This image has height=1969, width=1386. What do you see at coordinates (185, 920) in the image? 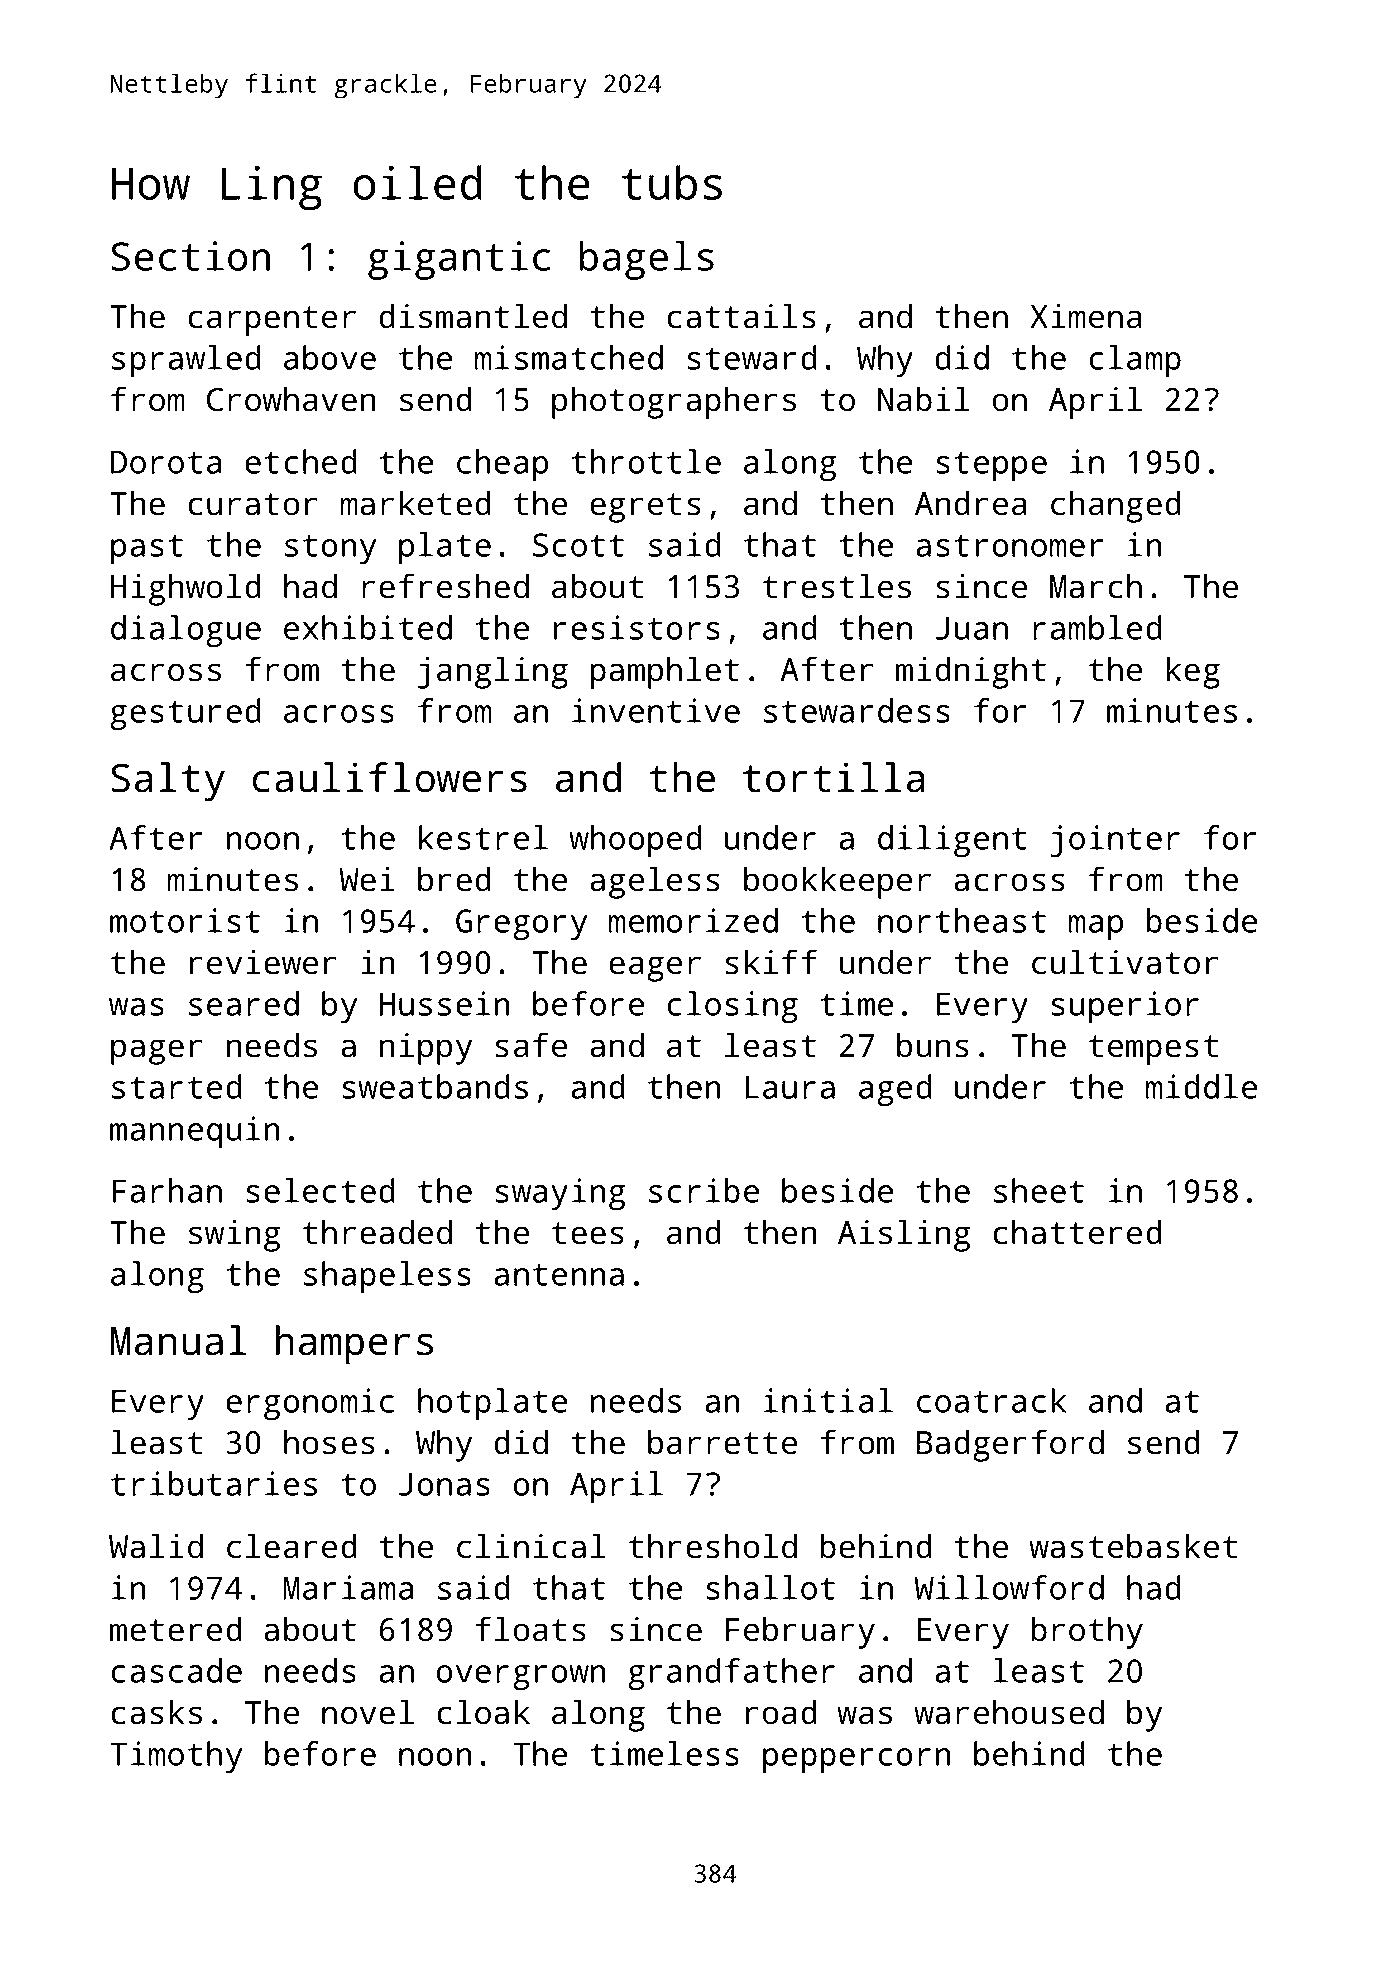
I see `motorist` at bounding box center [185, 920].
